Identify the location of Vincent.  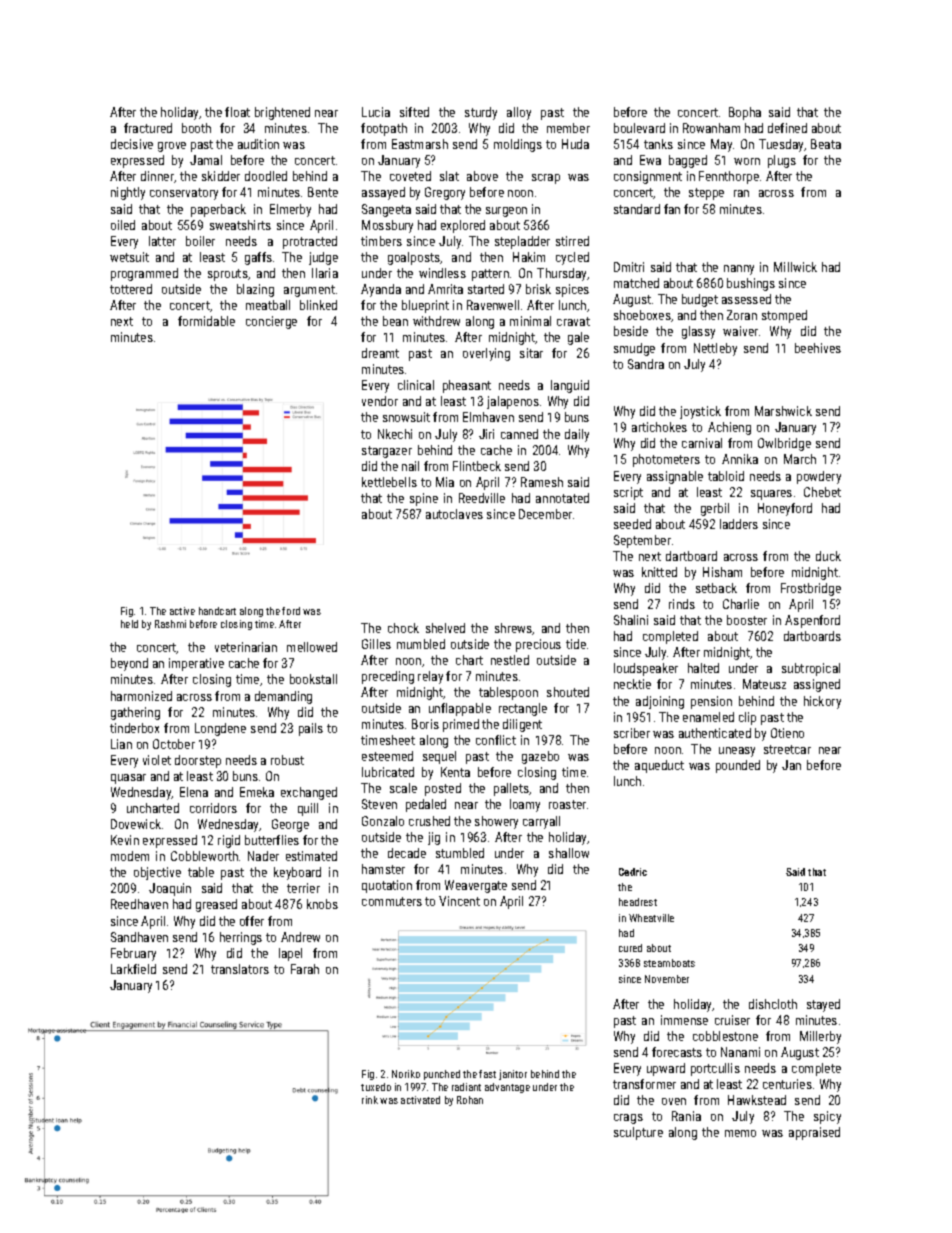
(459, 901).
